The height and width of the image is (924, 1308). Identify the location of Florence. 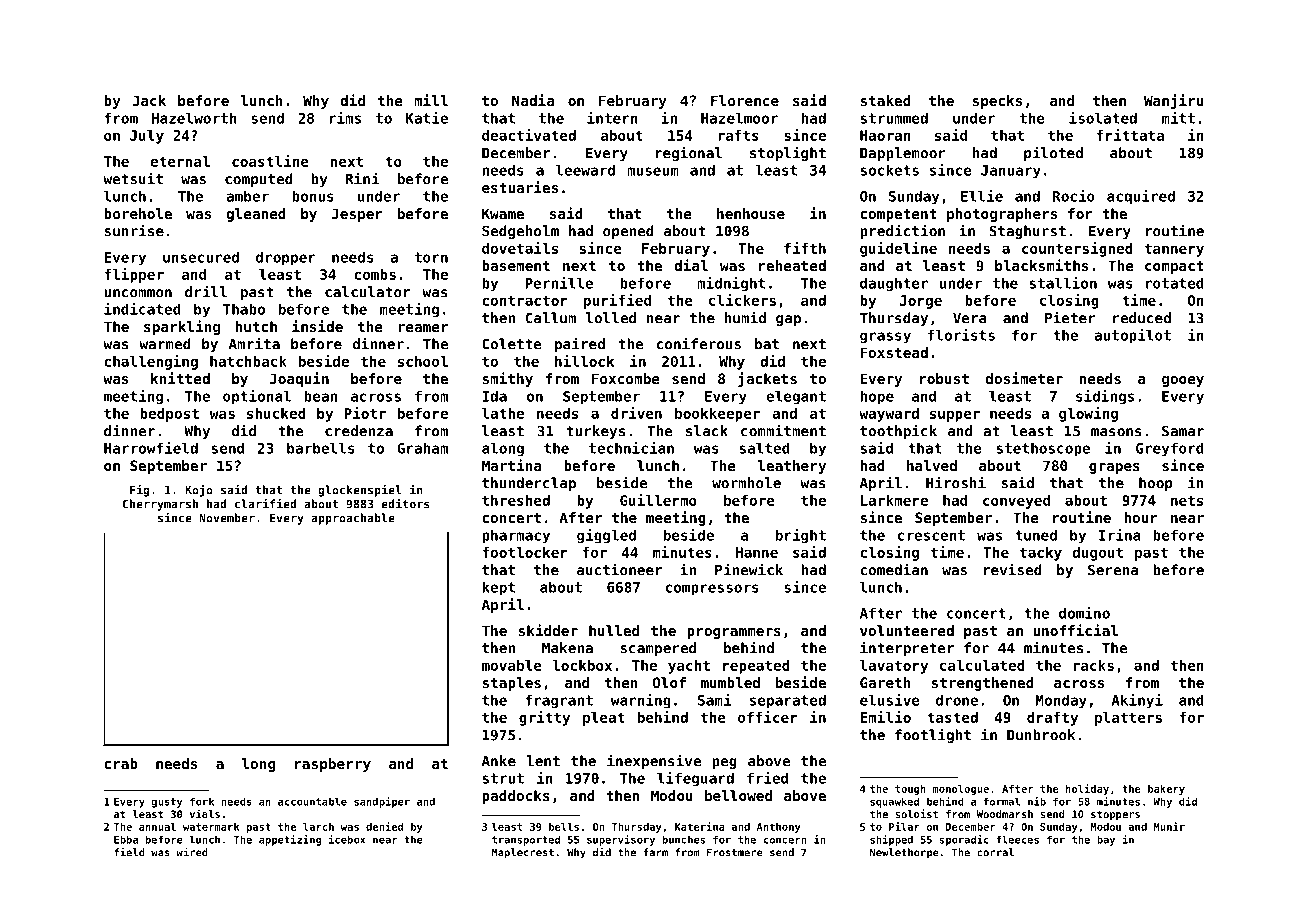
(745, 100).
